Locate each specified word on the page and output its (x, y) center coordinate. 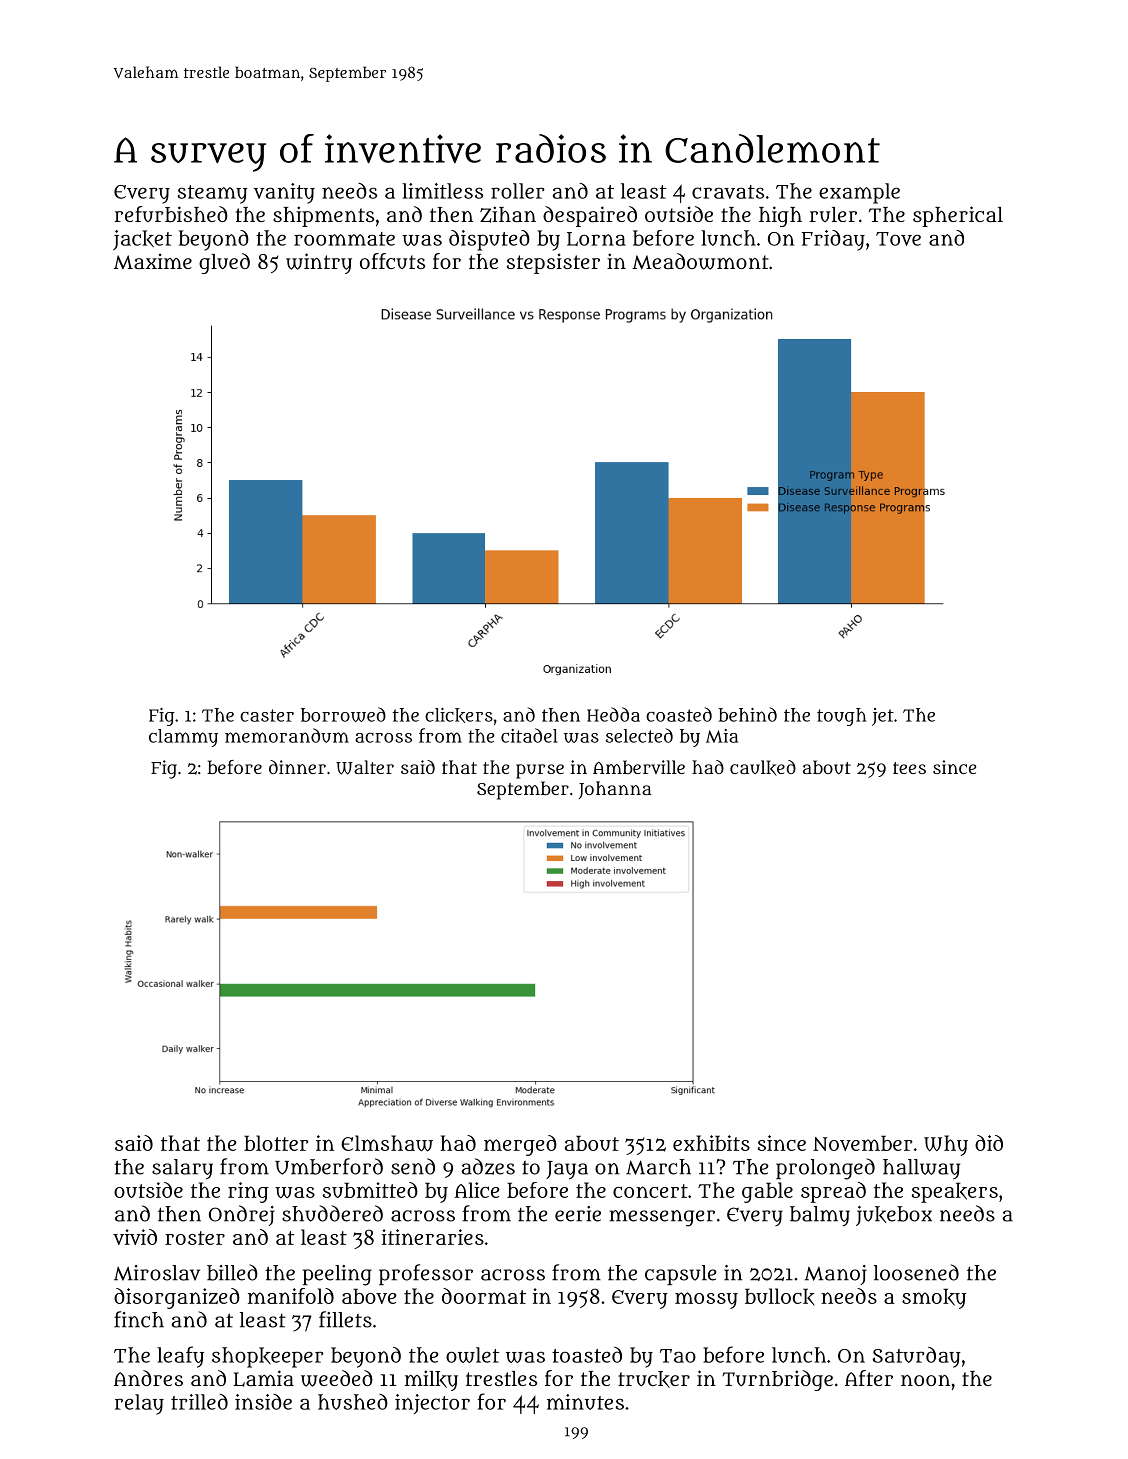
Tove (898, 239)
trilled (199, 1402)
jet (883, 717)
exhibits (711, 1143)
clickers (459, 715)
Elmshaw (387, 1143)
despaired (590, 216)
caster (267, 715)
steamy (213, 194)
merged (520, 1145)
